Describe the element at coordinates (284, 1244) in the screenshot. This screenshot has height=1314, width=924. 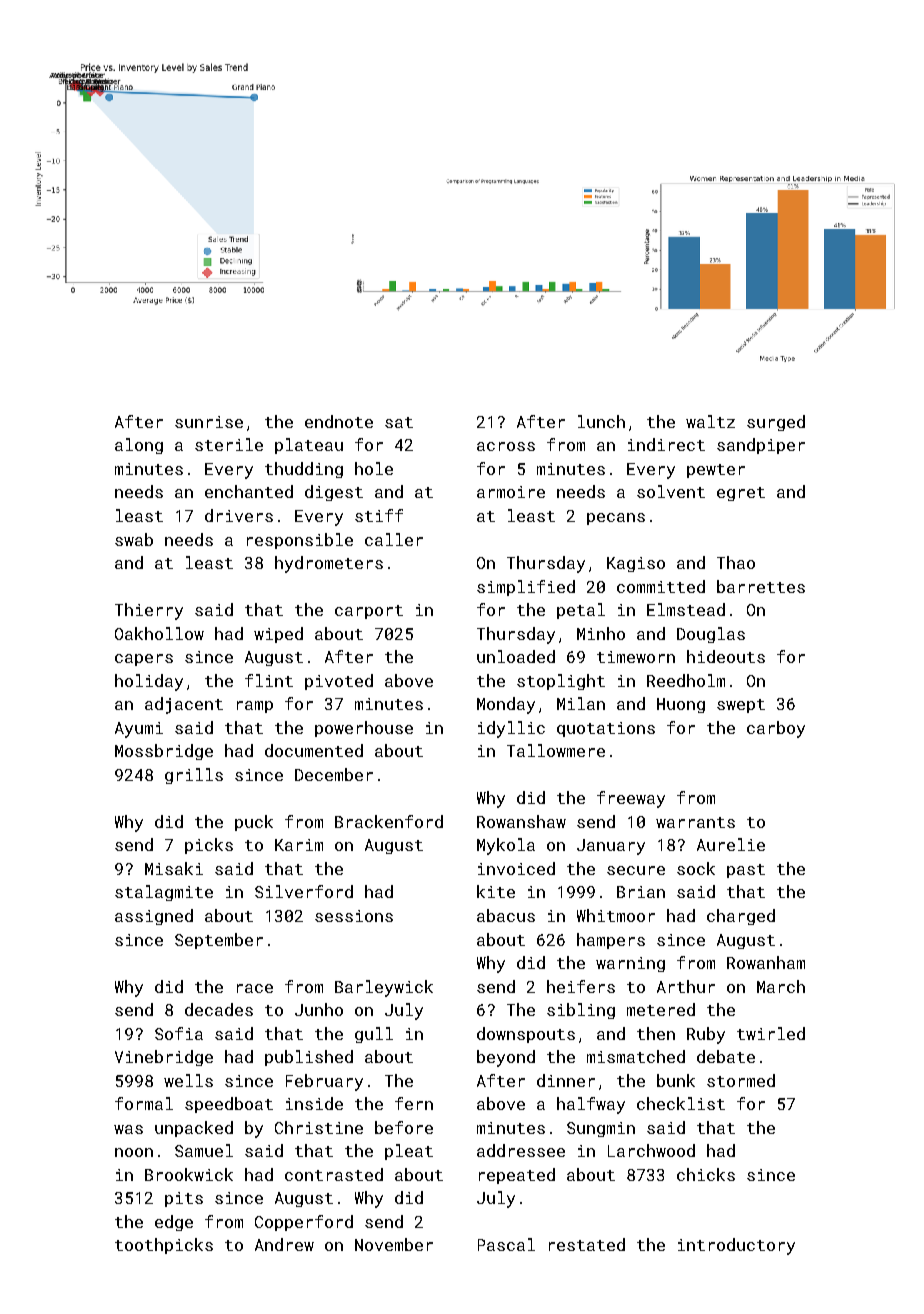
I see `Andrew` at that location.
